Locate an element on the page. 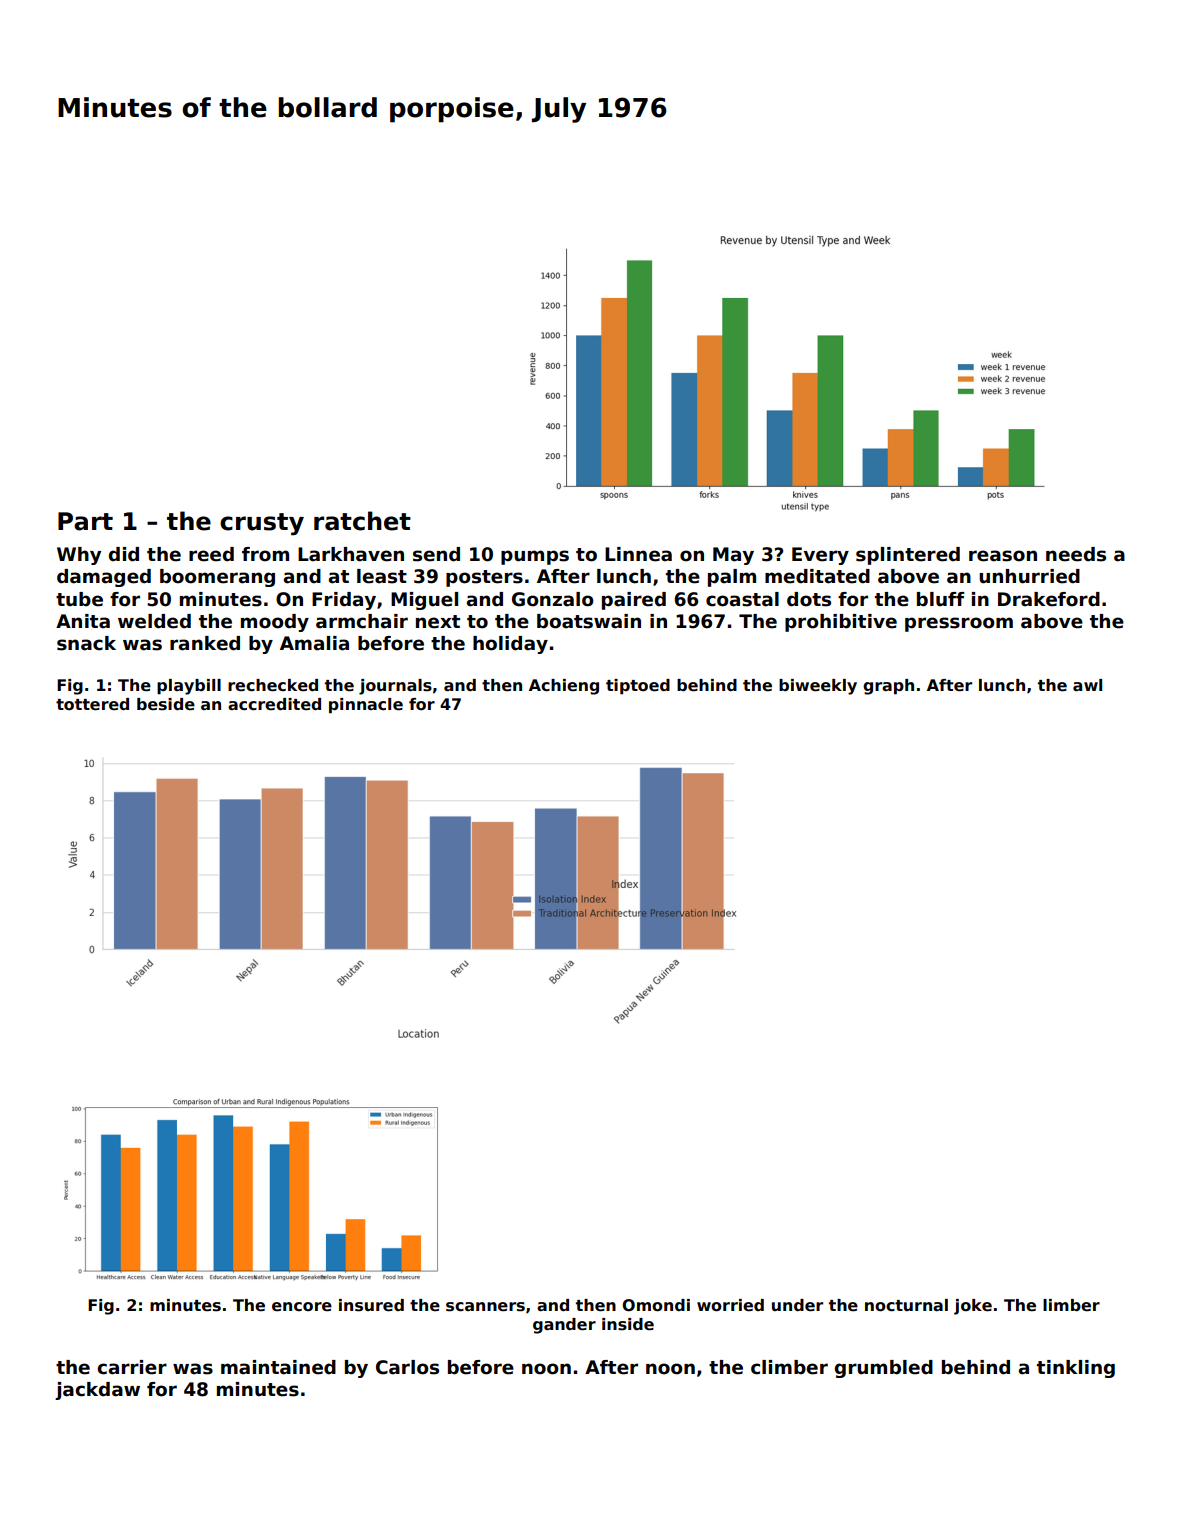 This document has width=1187, height=1536. worried is located at coordinates (730, 1305).
